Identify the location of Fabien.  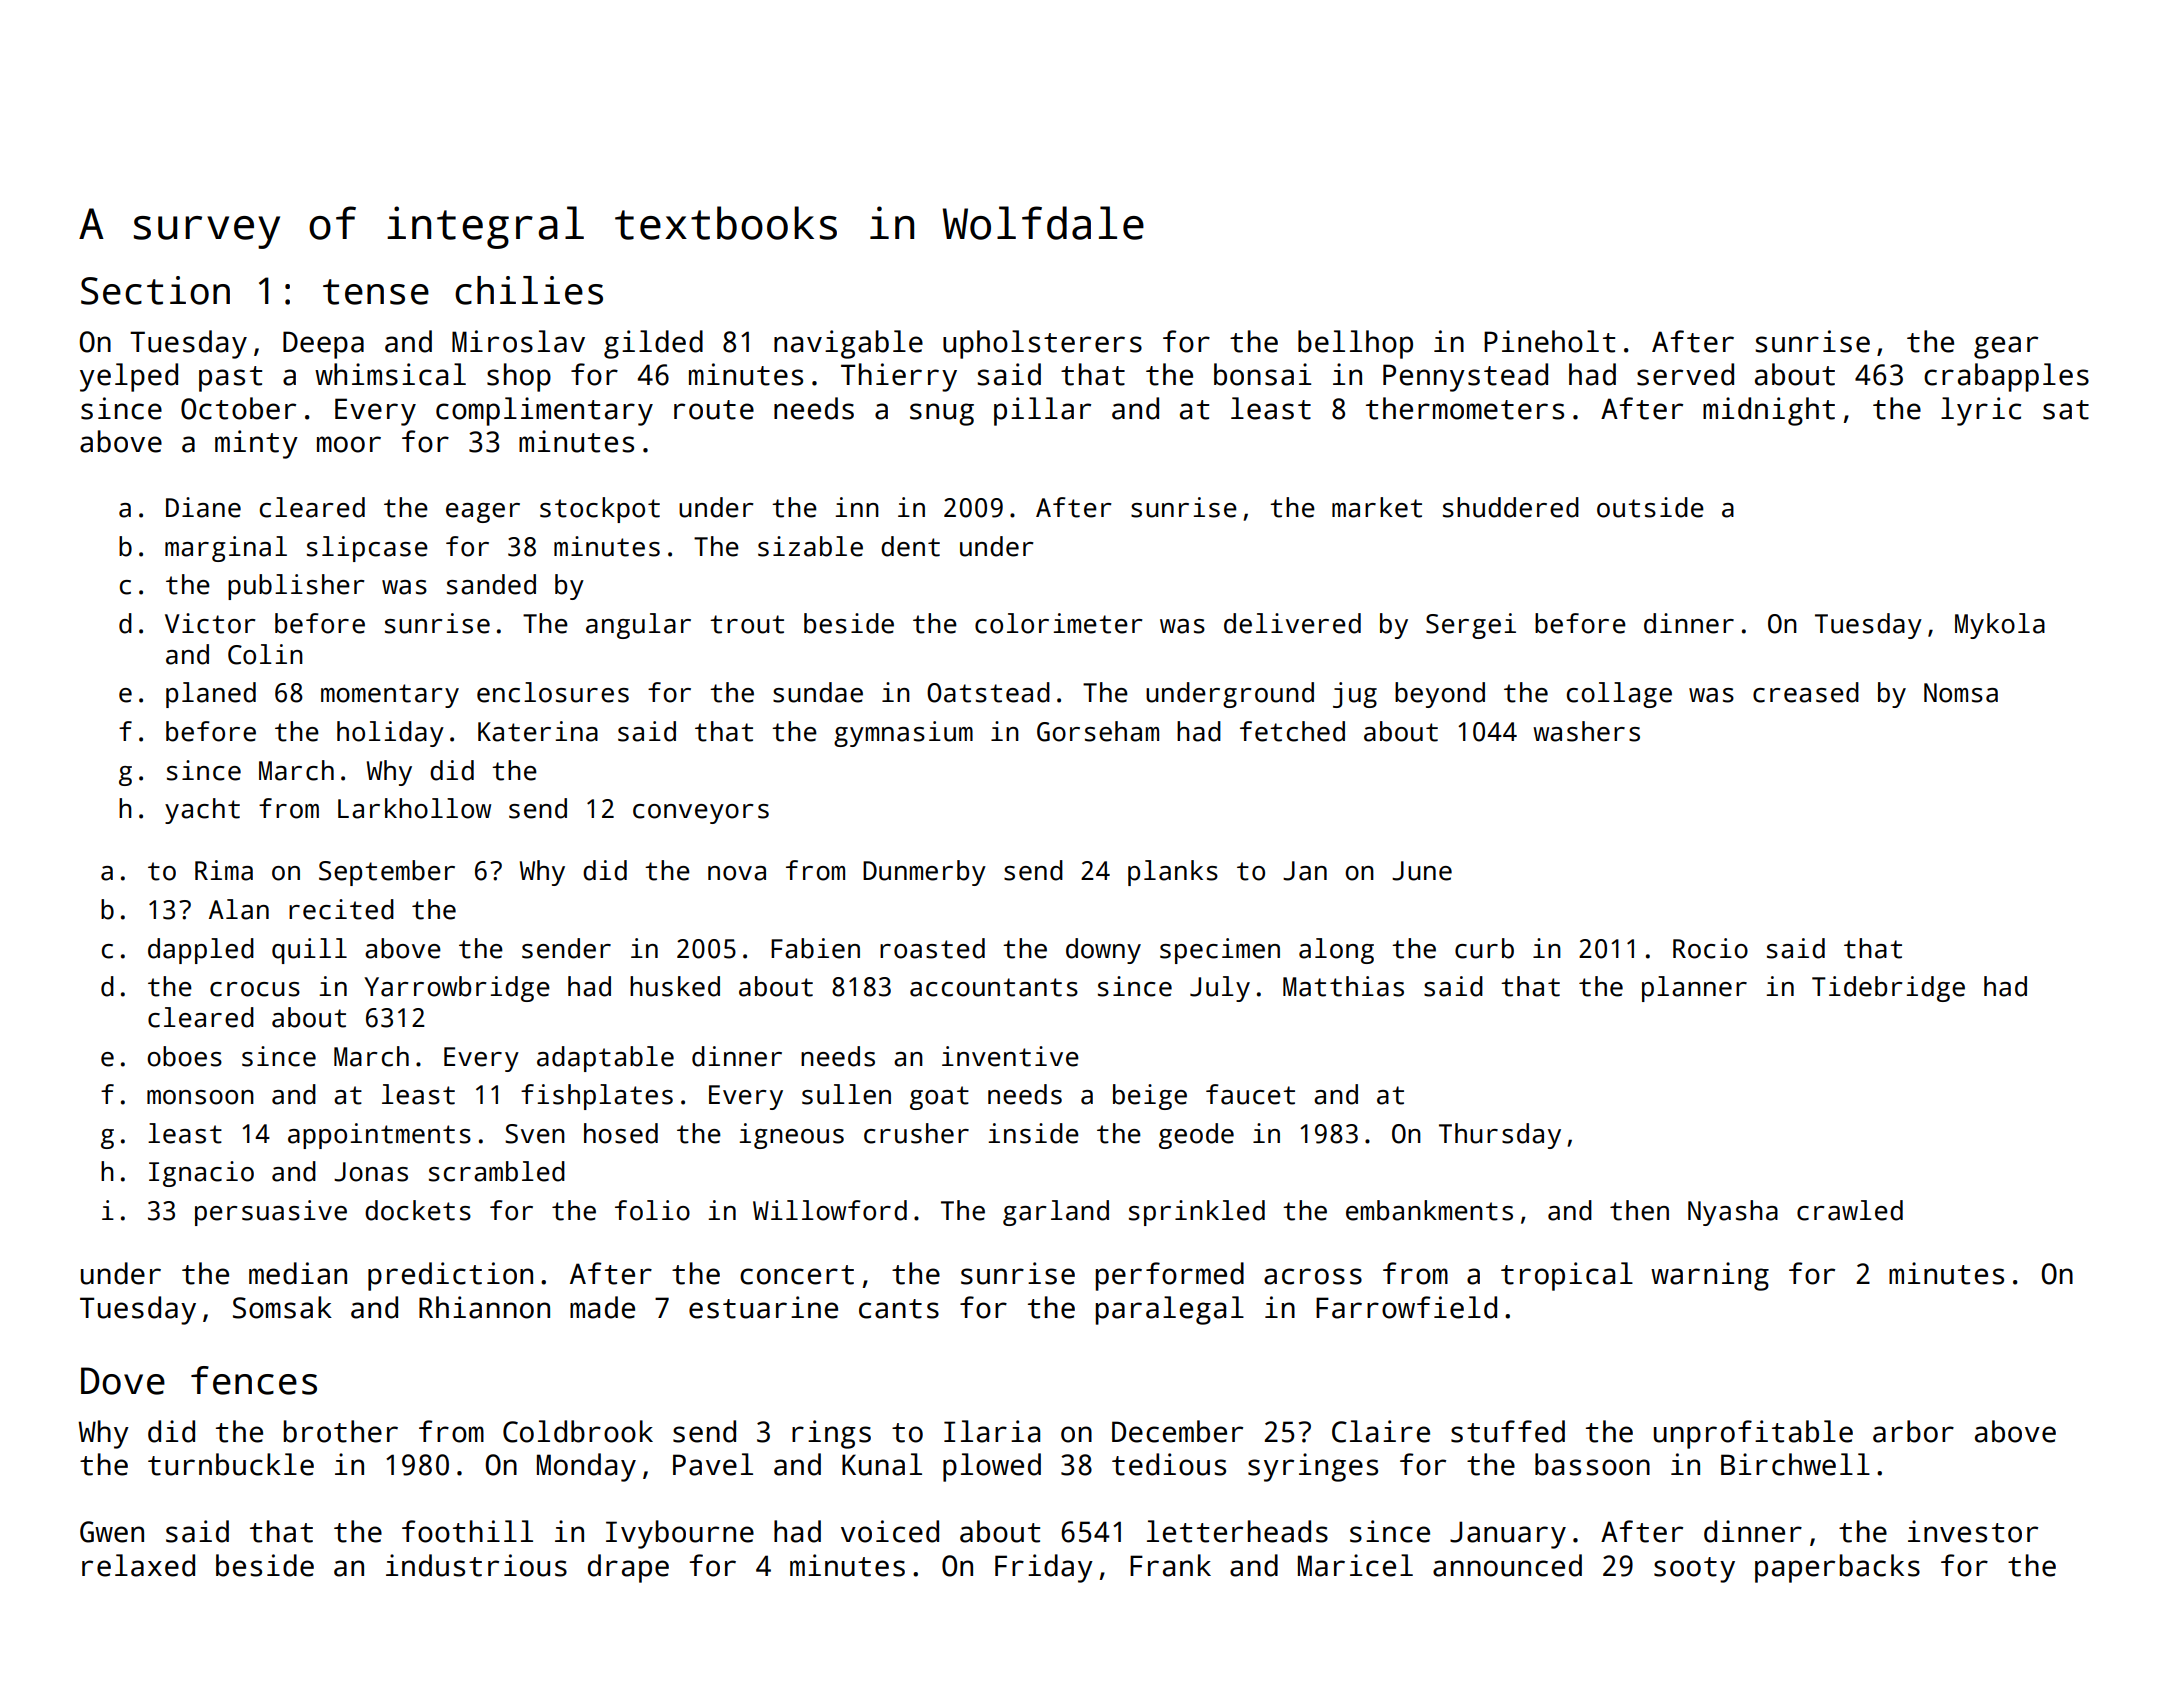
(815, 948).
